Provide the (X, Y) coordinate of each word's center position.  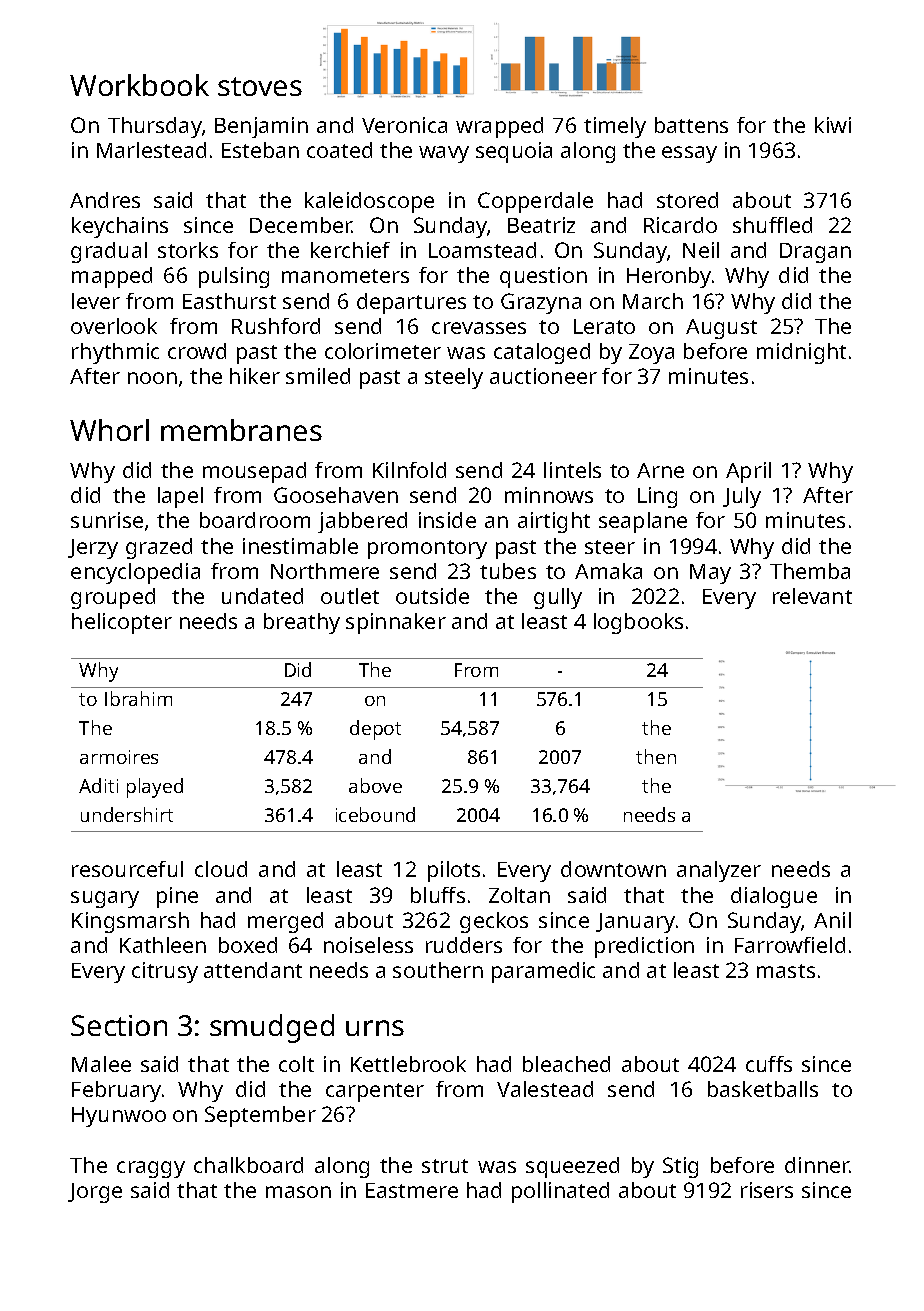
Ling (657, 497)
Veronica (404, 125)
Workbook (139, 85)
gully (558, 598)
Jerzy (93, 549)
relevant (812, 596)
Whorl (109, 430)
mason (298, 1192)
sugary (105, 899)
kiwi (833, 125)
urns (375, 1028)
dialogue (774, 897)
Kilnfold (409, 470)
